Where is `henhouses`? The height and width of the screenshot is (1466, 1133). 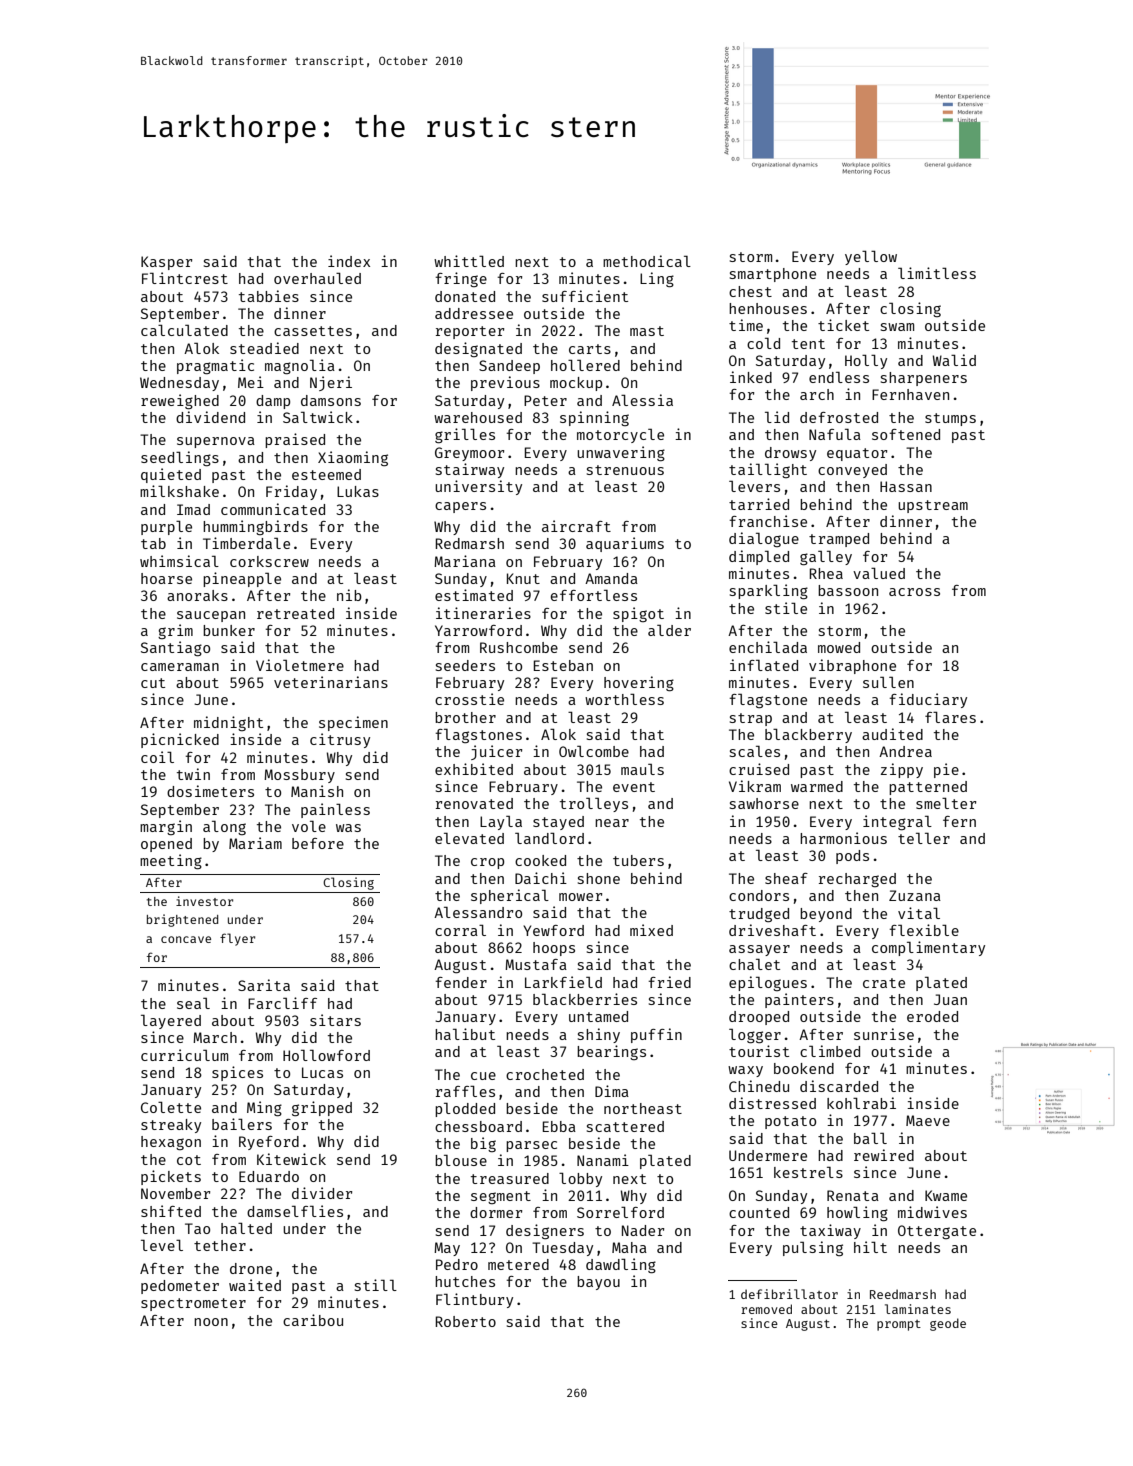
henhouses is located at coordinates (768, 308).
